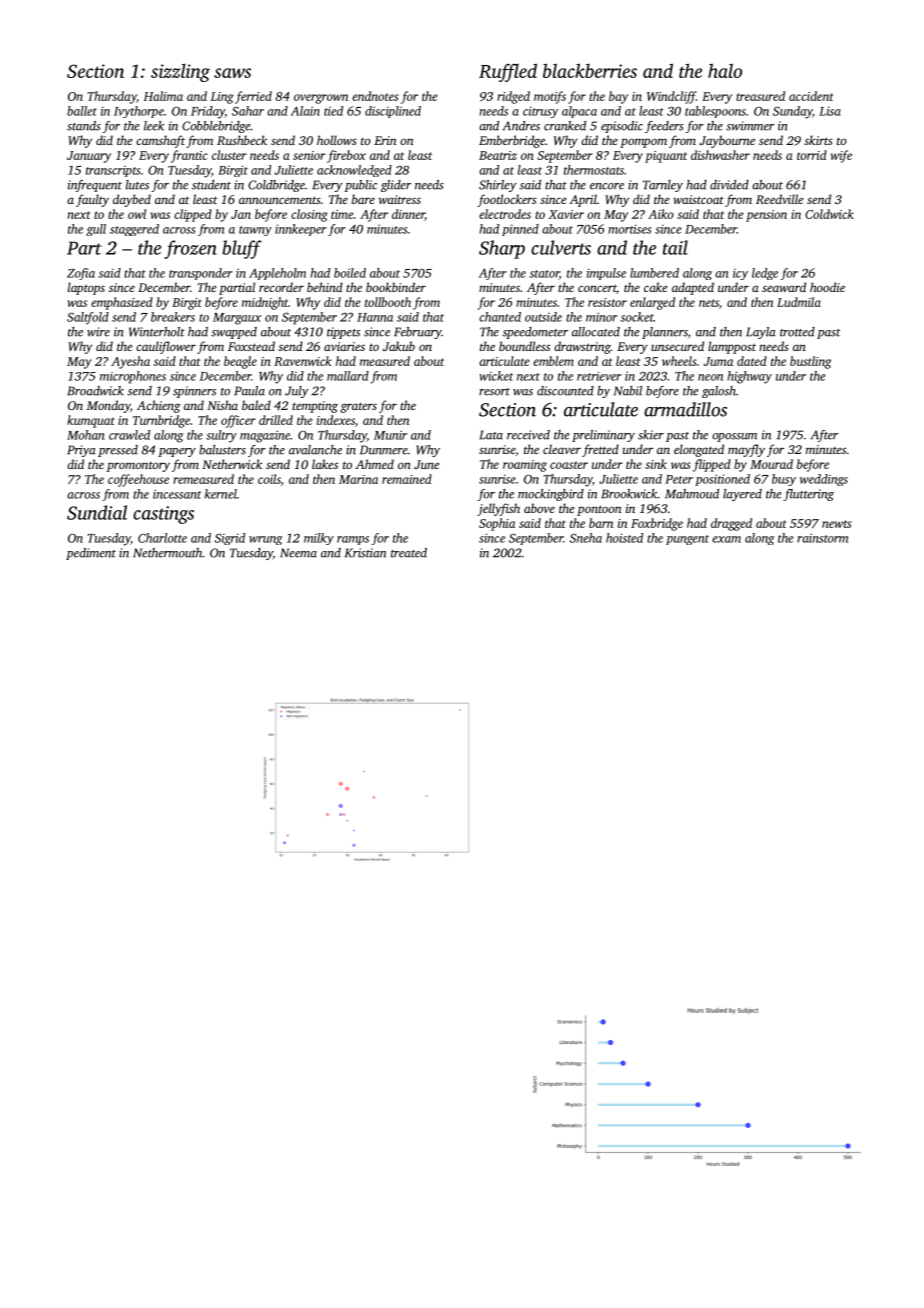 This screenshot has height=1308, width=924. Describe the element at coordinates (253, 97) in the screenshot. I see `ferried` at that location.
